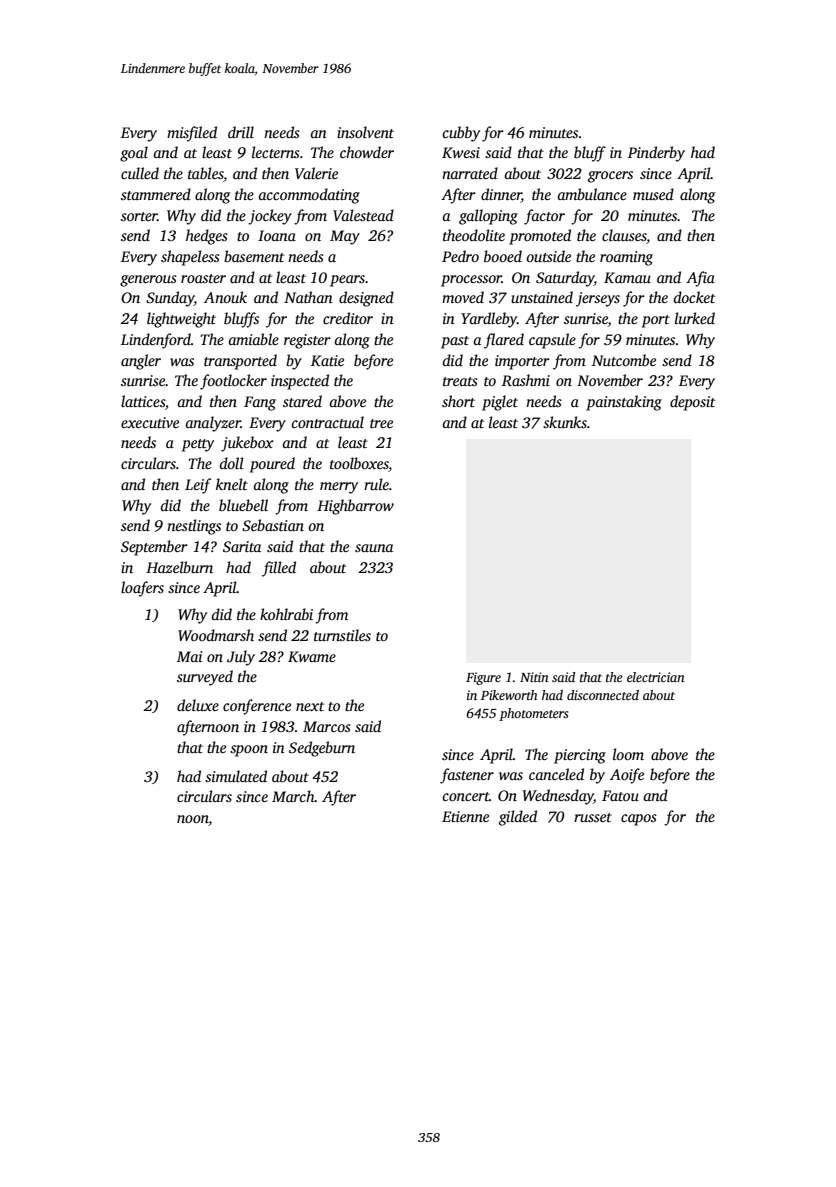  I want to click on Figure, so click(483, 678).
